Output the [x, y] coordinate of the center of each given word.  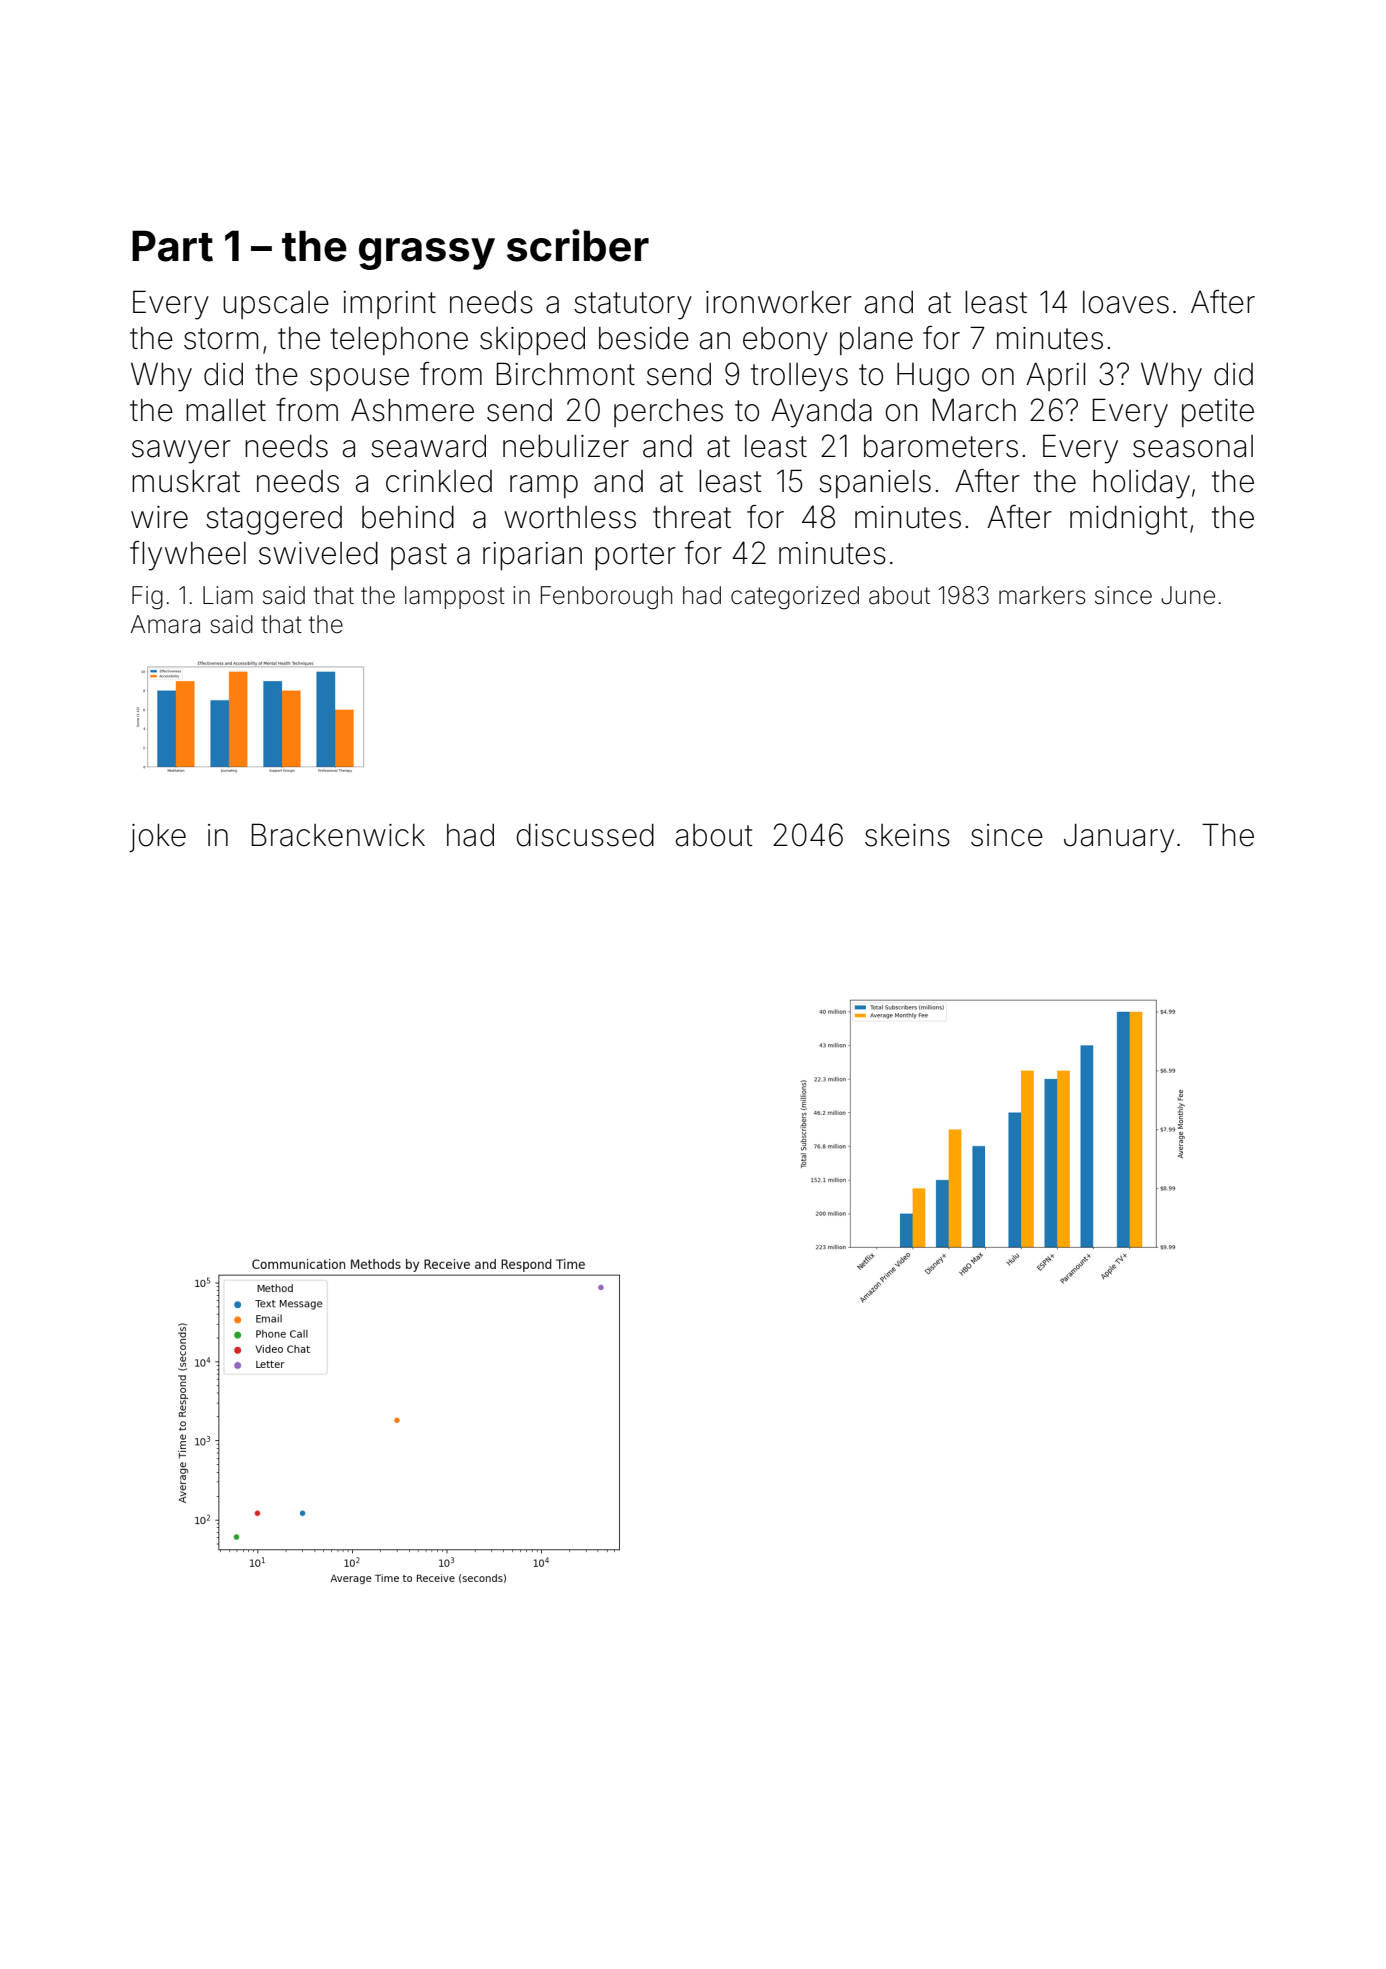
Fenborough [606, 598]
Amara [165, 624]
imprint [389, 305]
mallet [226, 410]
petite [1218, 413]
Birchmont [566, 374]
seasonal [1193, 446]
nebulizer [566, 446]
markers [1042, 595]
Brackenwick [338, 835]
